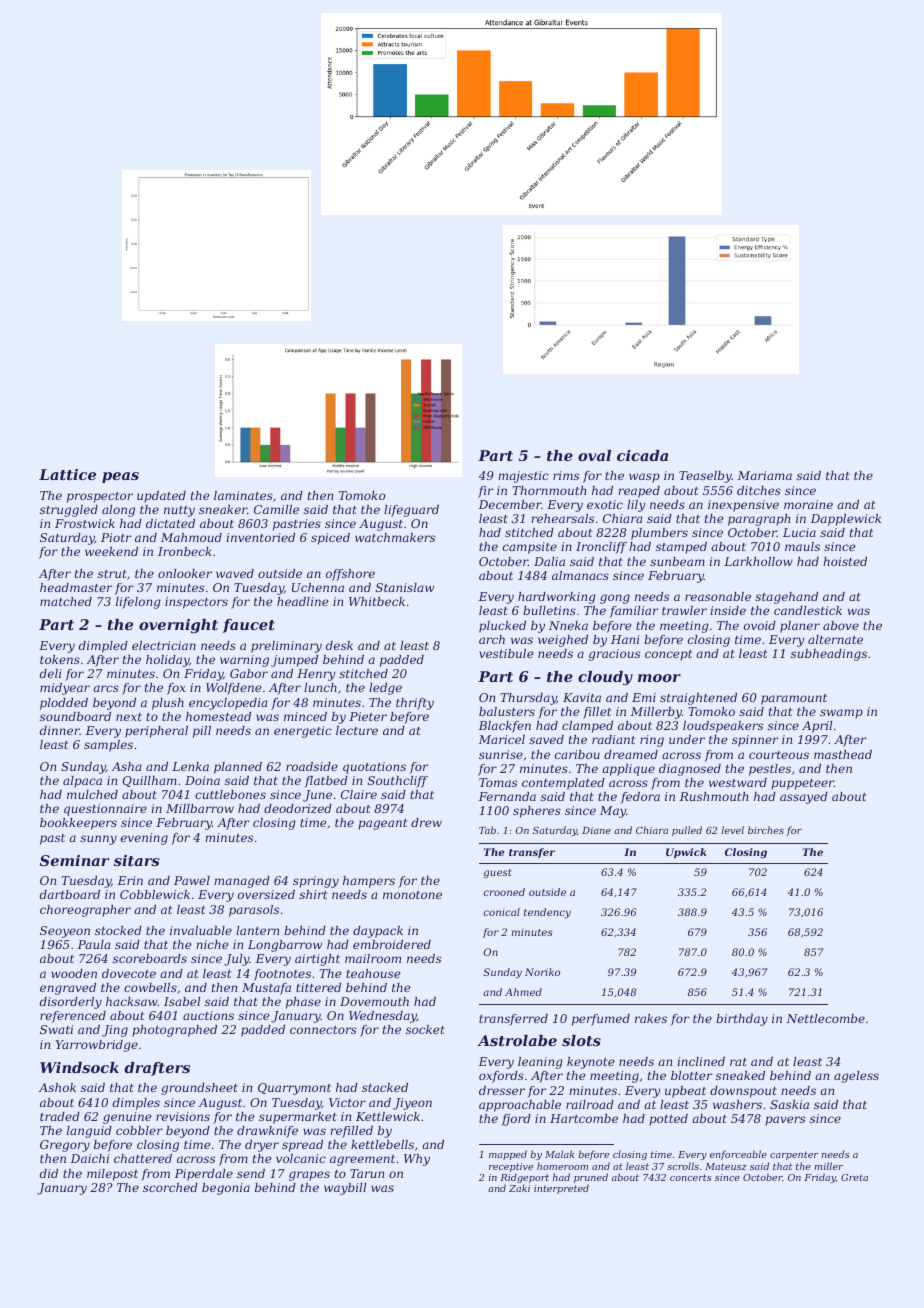 The height and width of the image is (1308, 924). What do you see at coordinates (825, 1018) in the image?
I see `Nettlecombe` at bounding box center [825, 1018].
